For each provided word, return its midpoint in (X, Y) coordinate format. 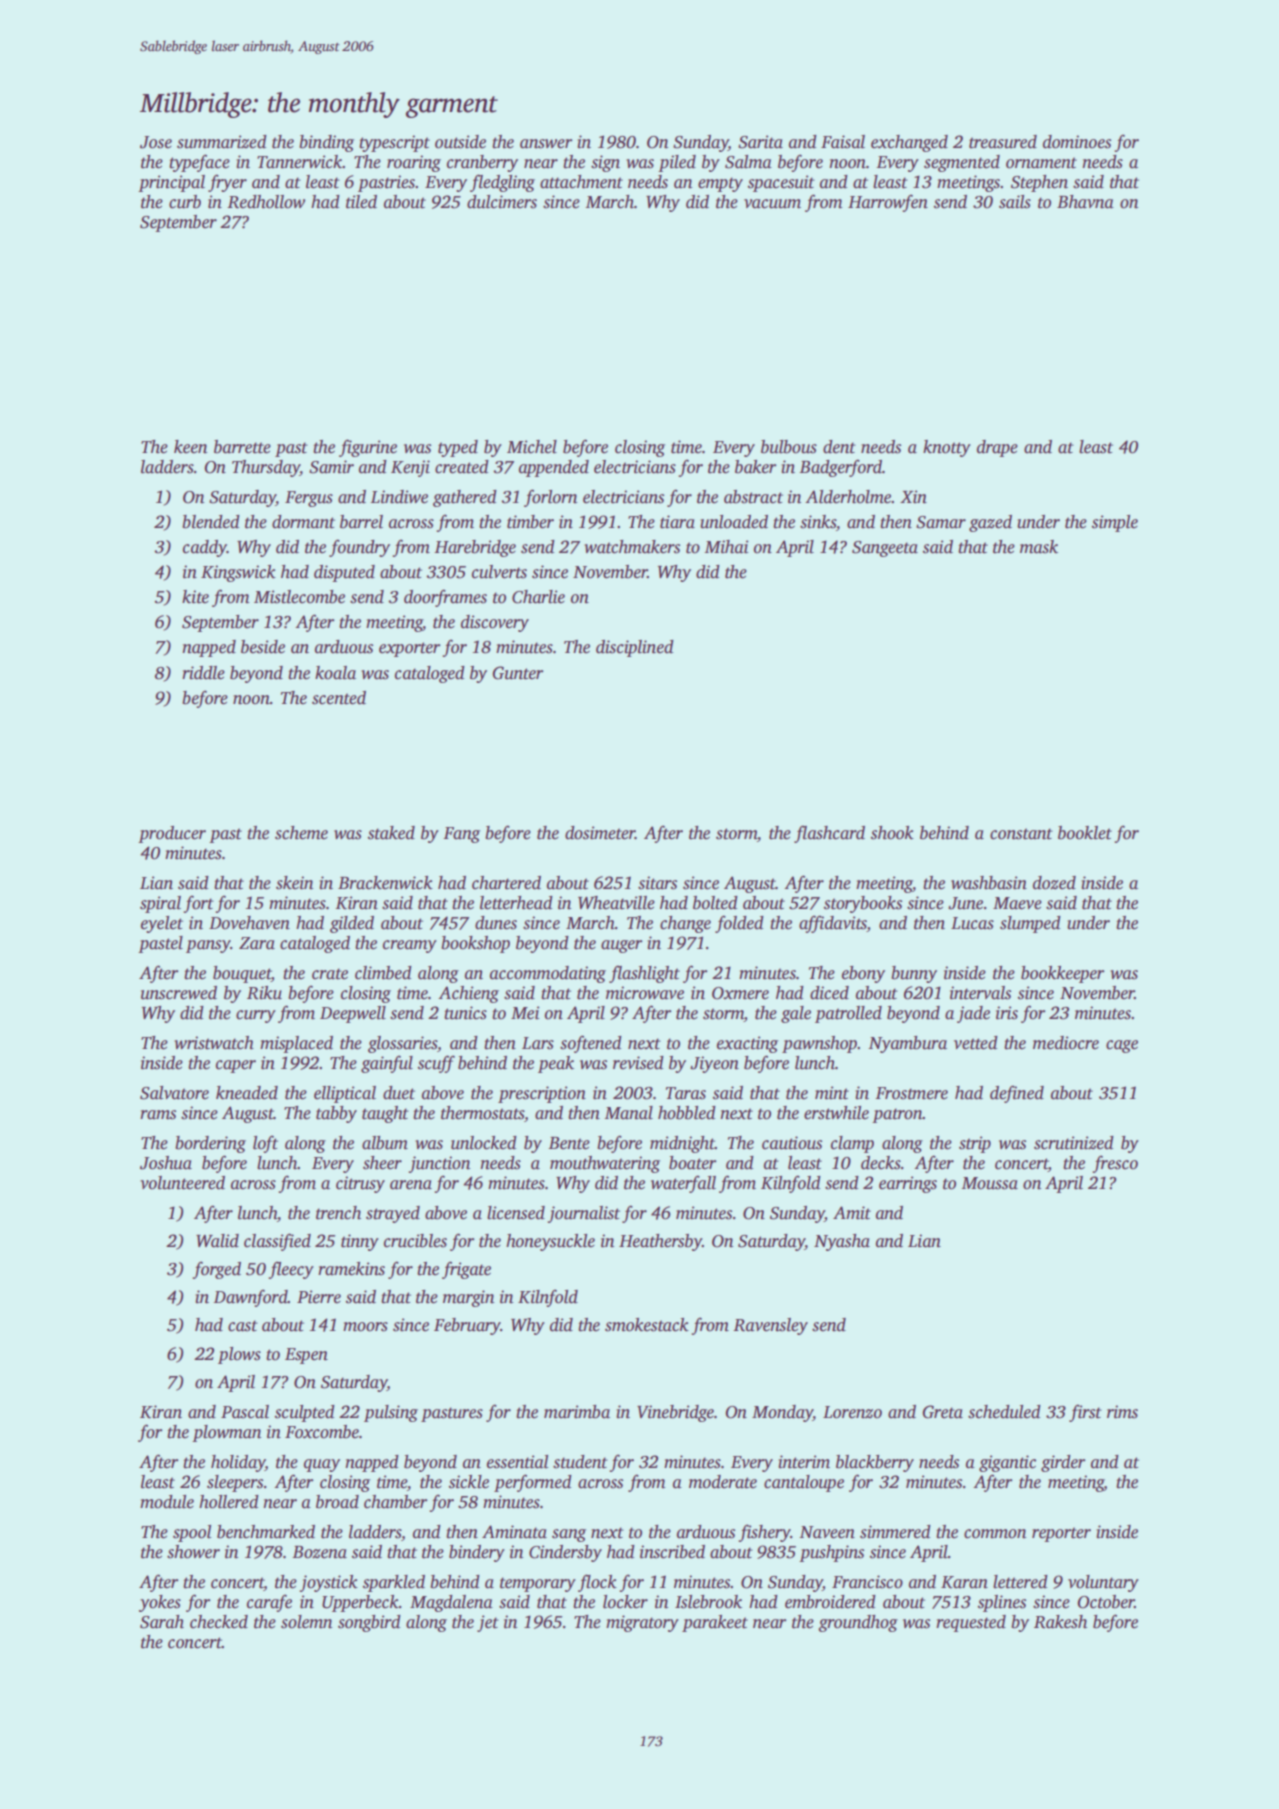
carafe (269, 1603)
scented (339, 698)
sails (1015, 202)
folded (739, 924)
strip (975, 1144)
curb (185, 202)
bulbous (789, 447)
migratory (642, 1623)
